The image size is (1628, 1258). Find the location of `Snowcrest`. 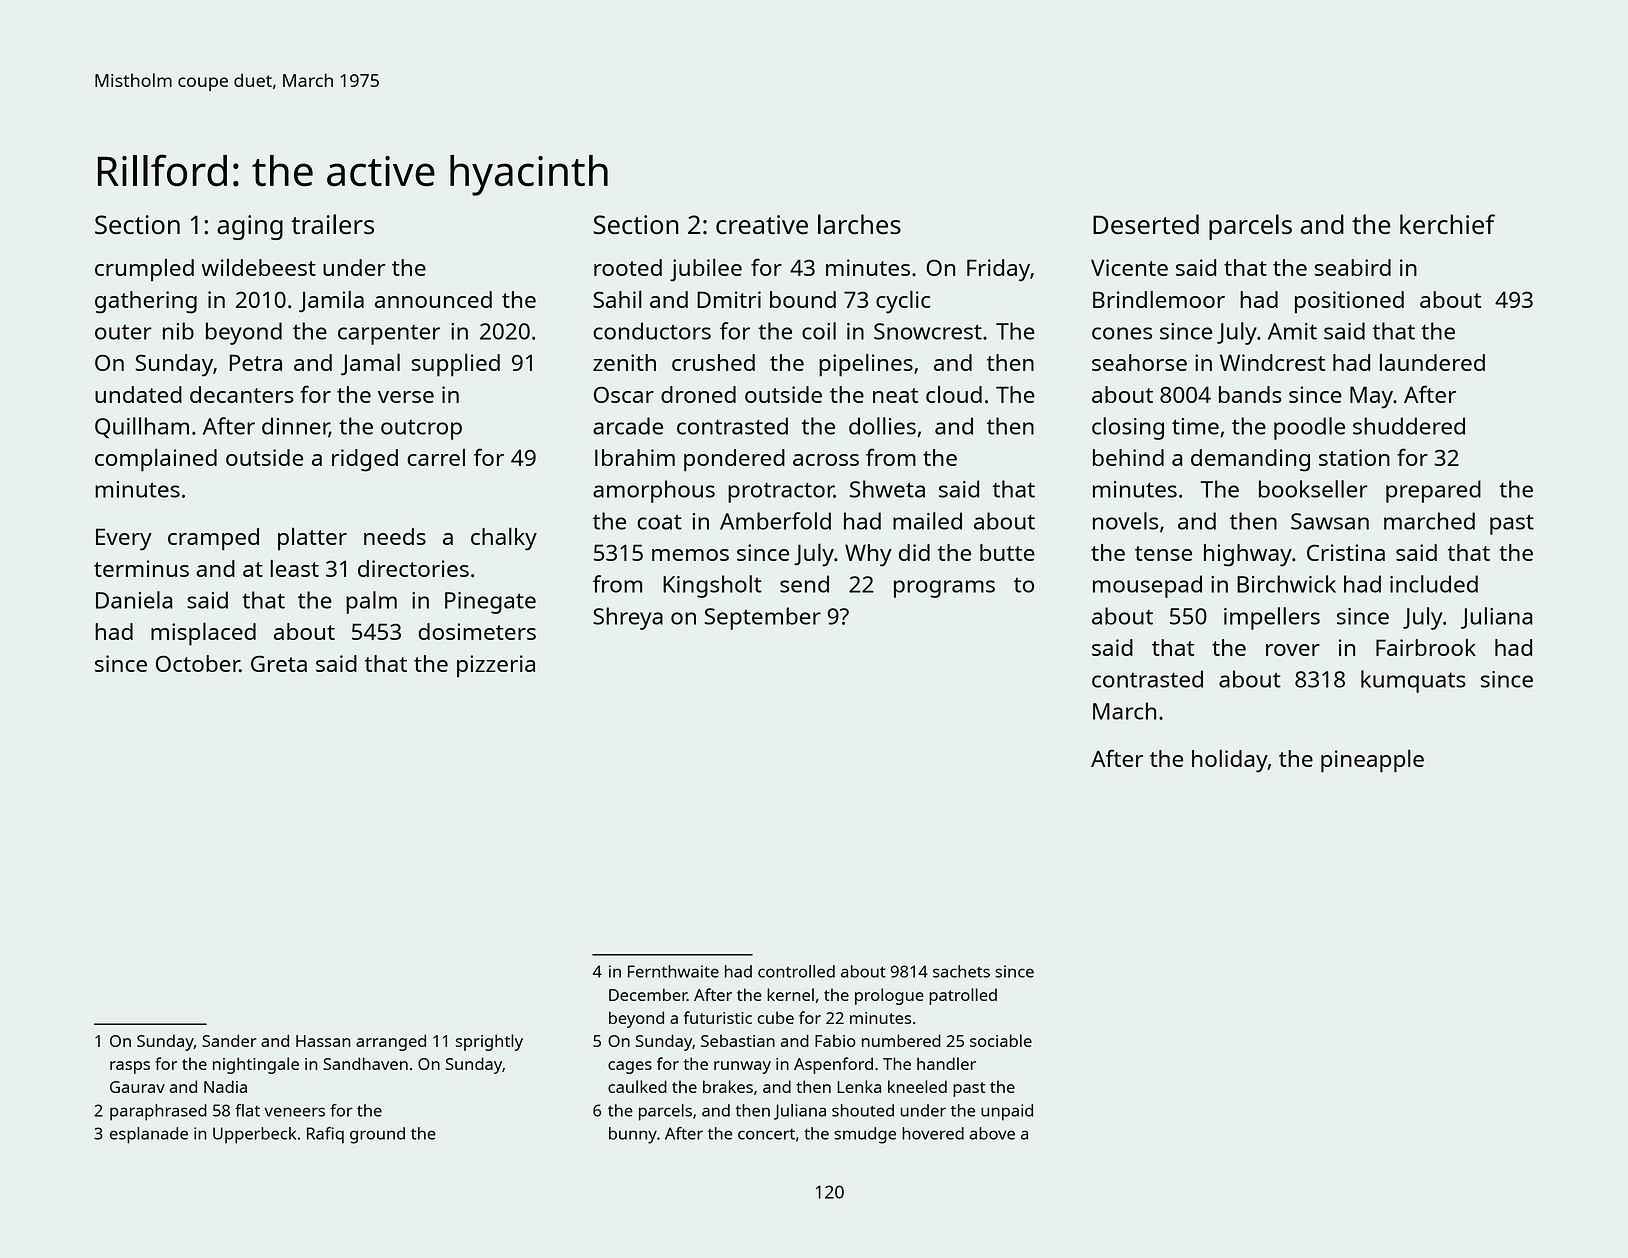

Snowcrest is located at coordinates (928, 331).
